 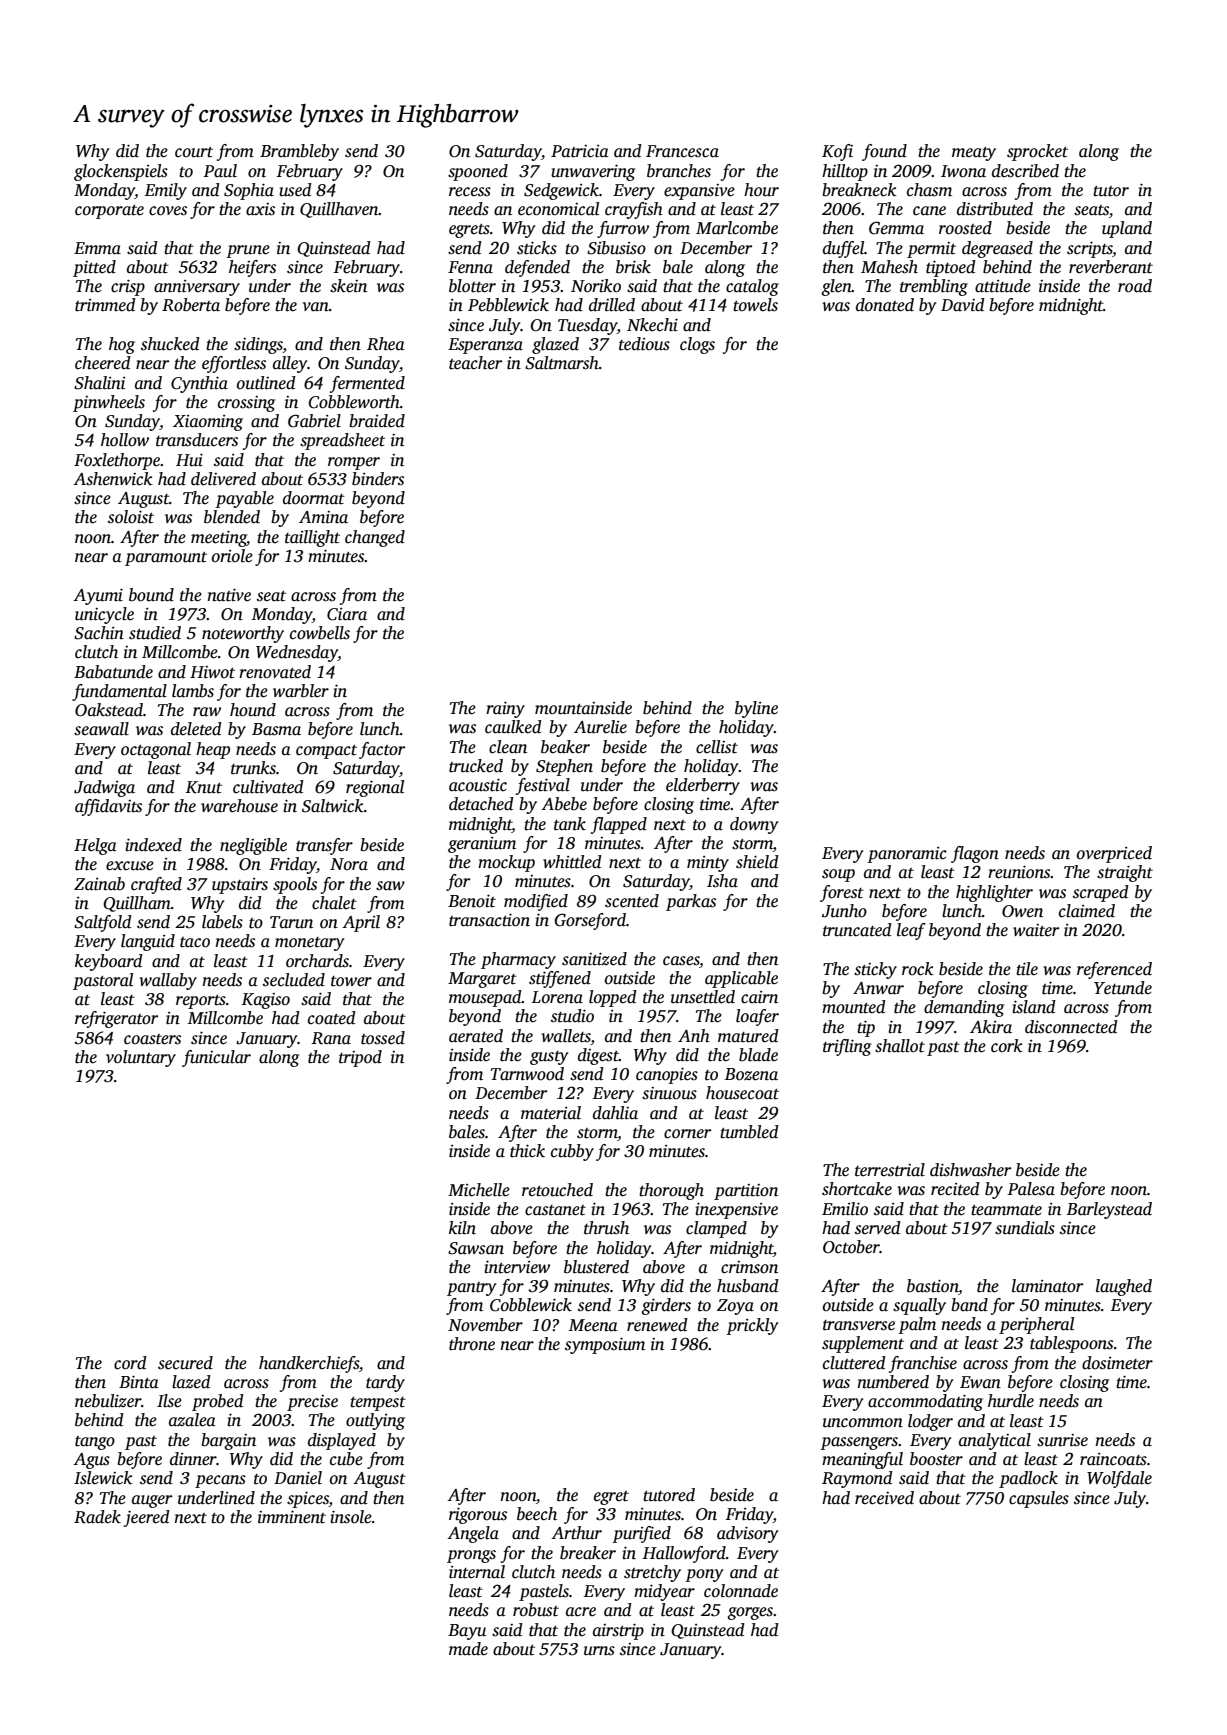 I want to click on Ciara, so click(x=347, y=614).
